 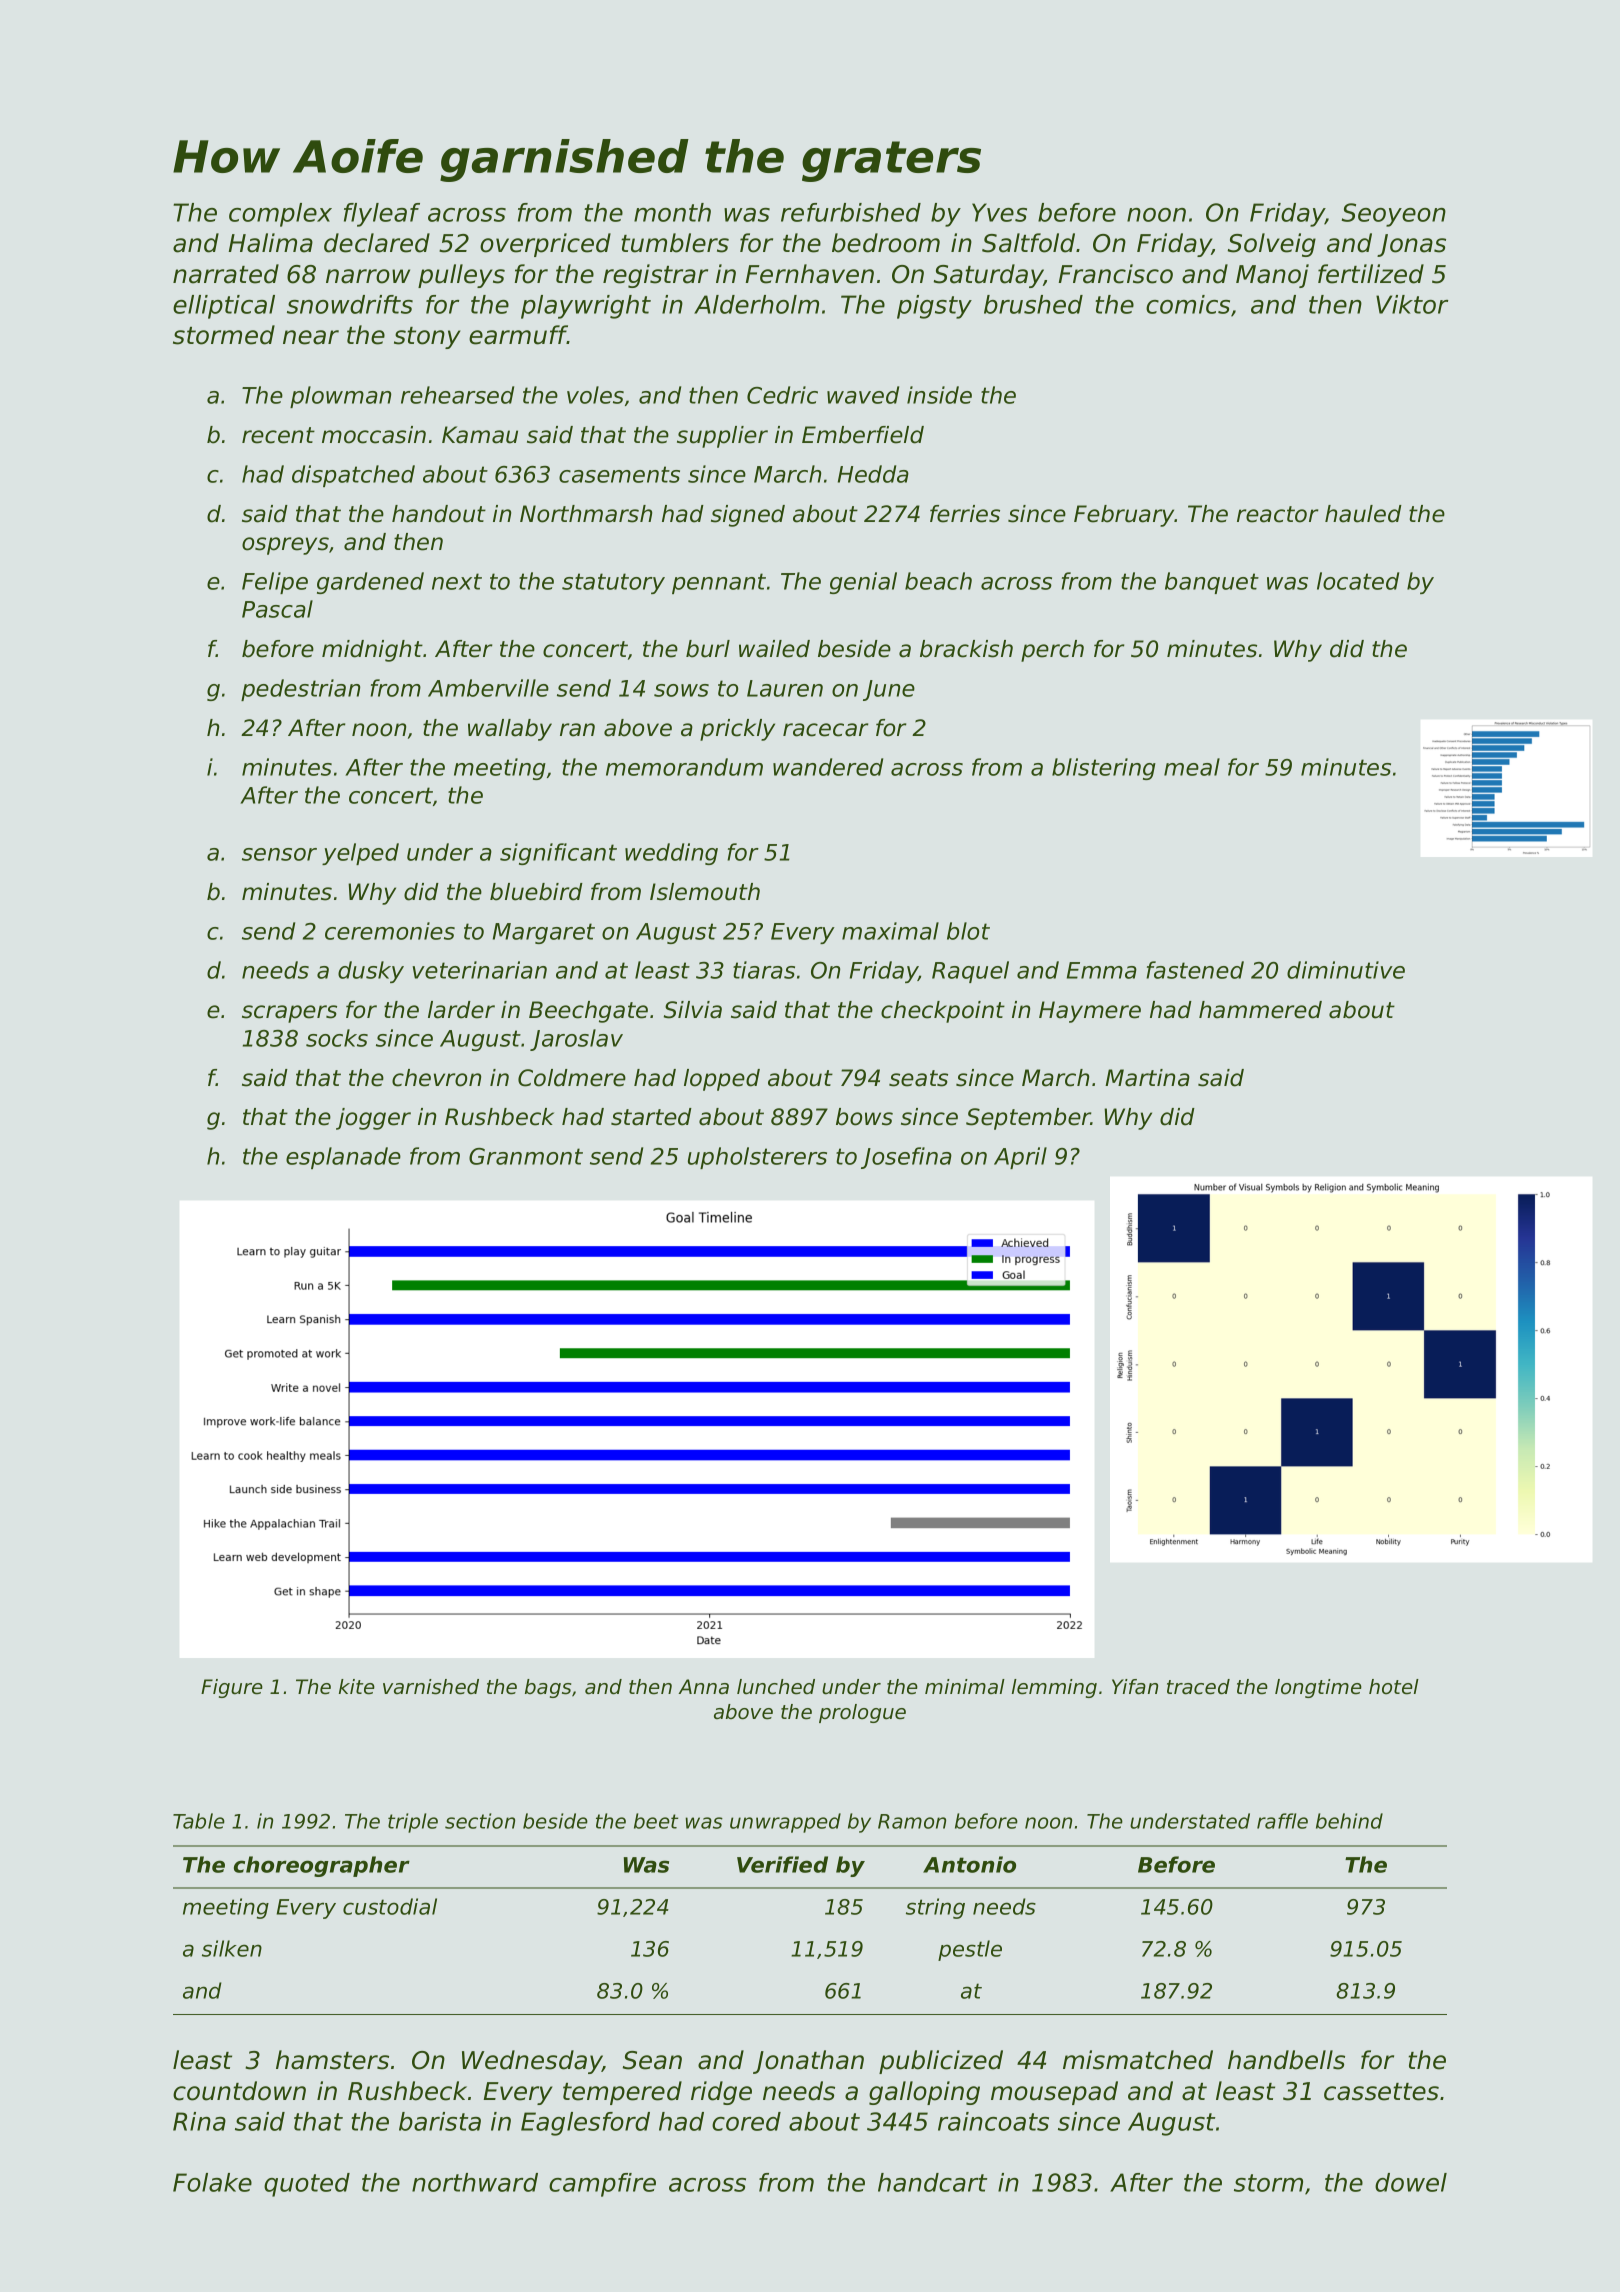 I want to click on Seoyeon, so click(x=1394, y=215).
